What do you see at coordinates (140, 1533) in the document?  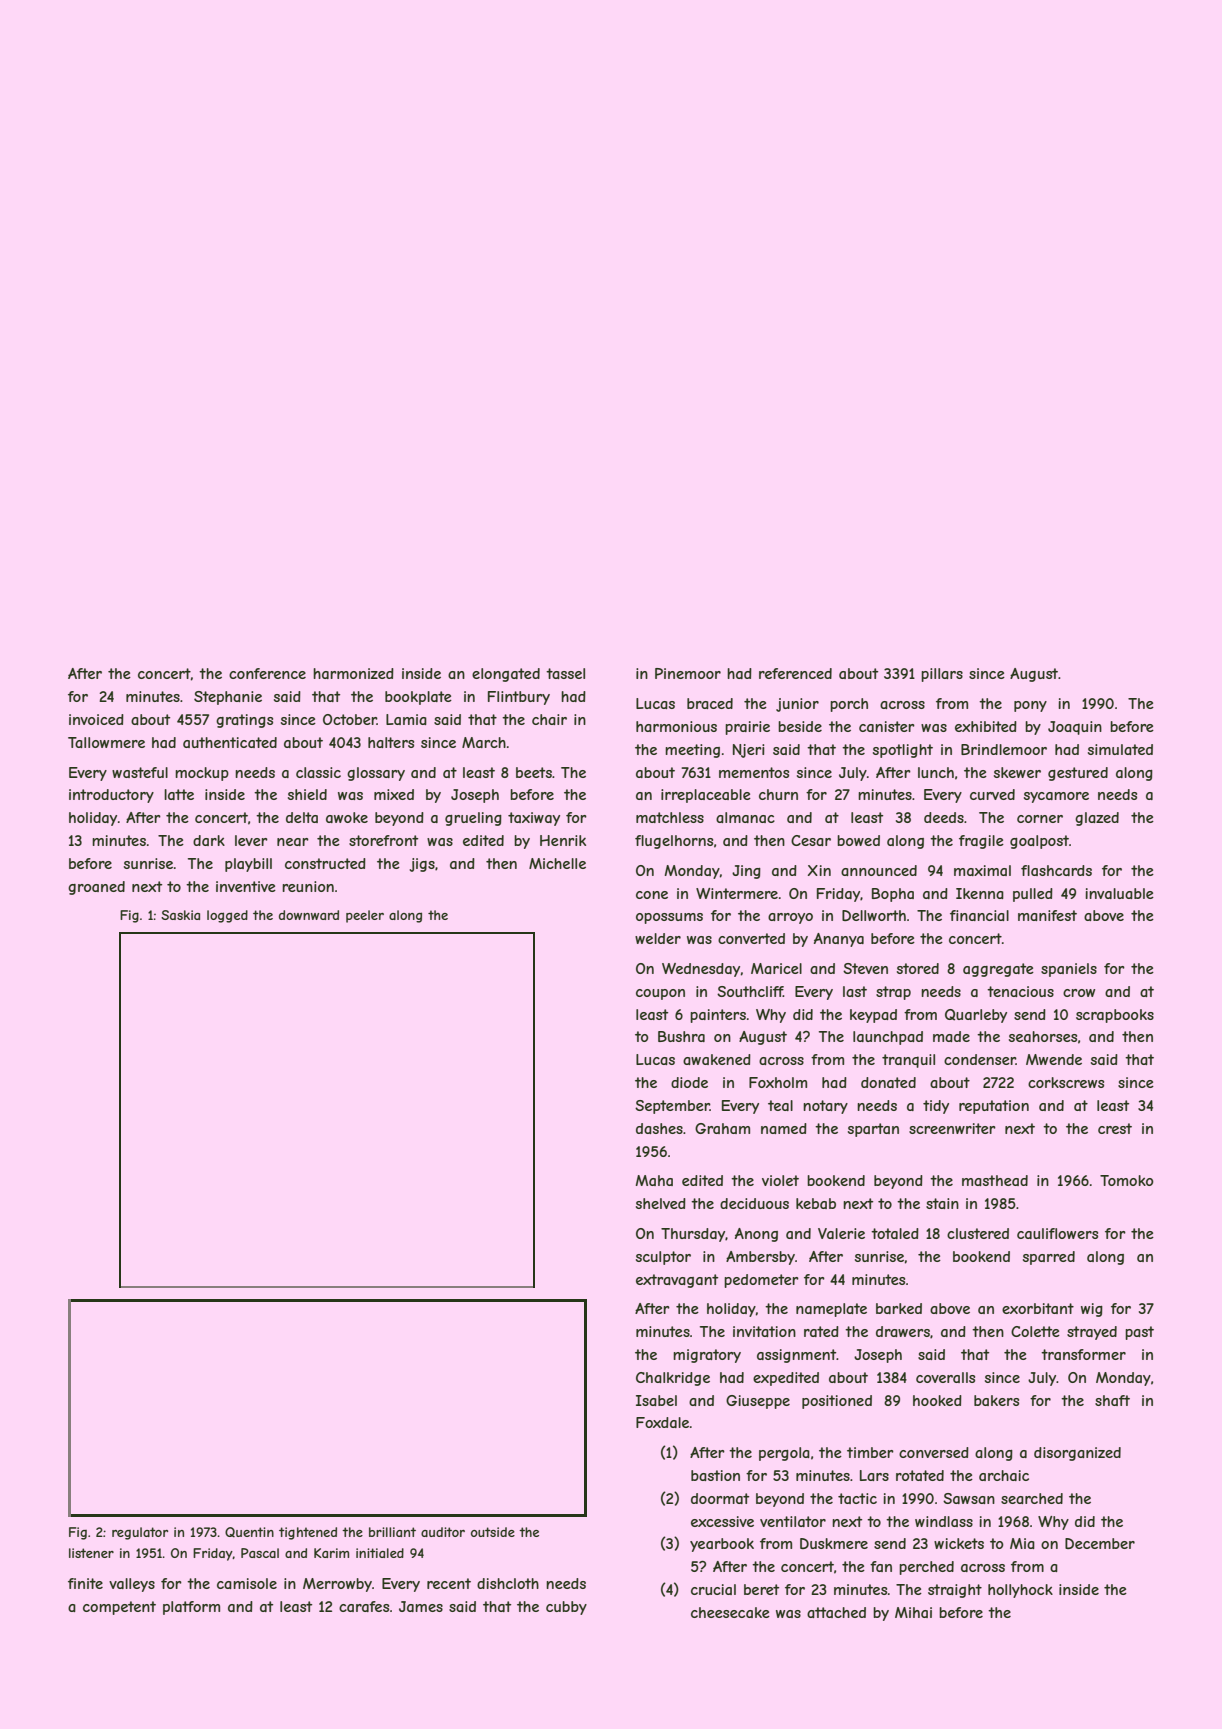 I see `regulator` at bounding box center [140, 1533].
